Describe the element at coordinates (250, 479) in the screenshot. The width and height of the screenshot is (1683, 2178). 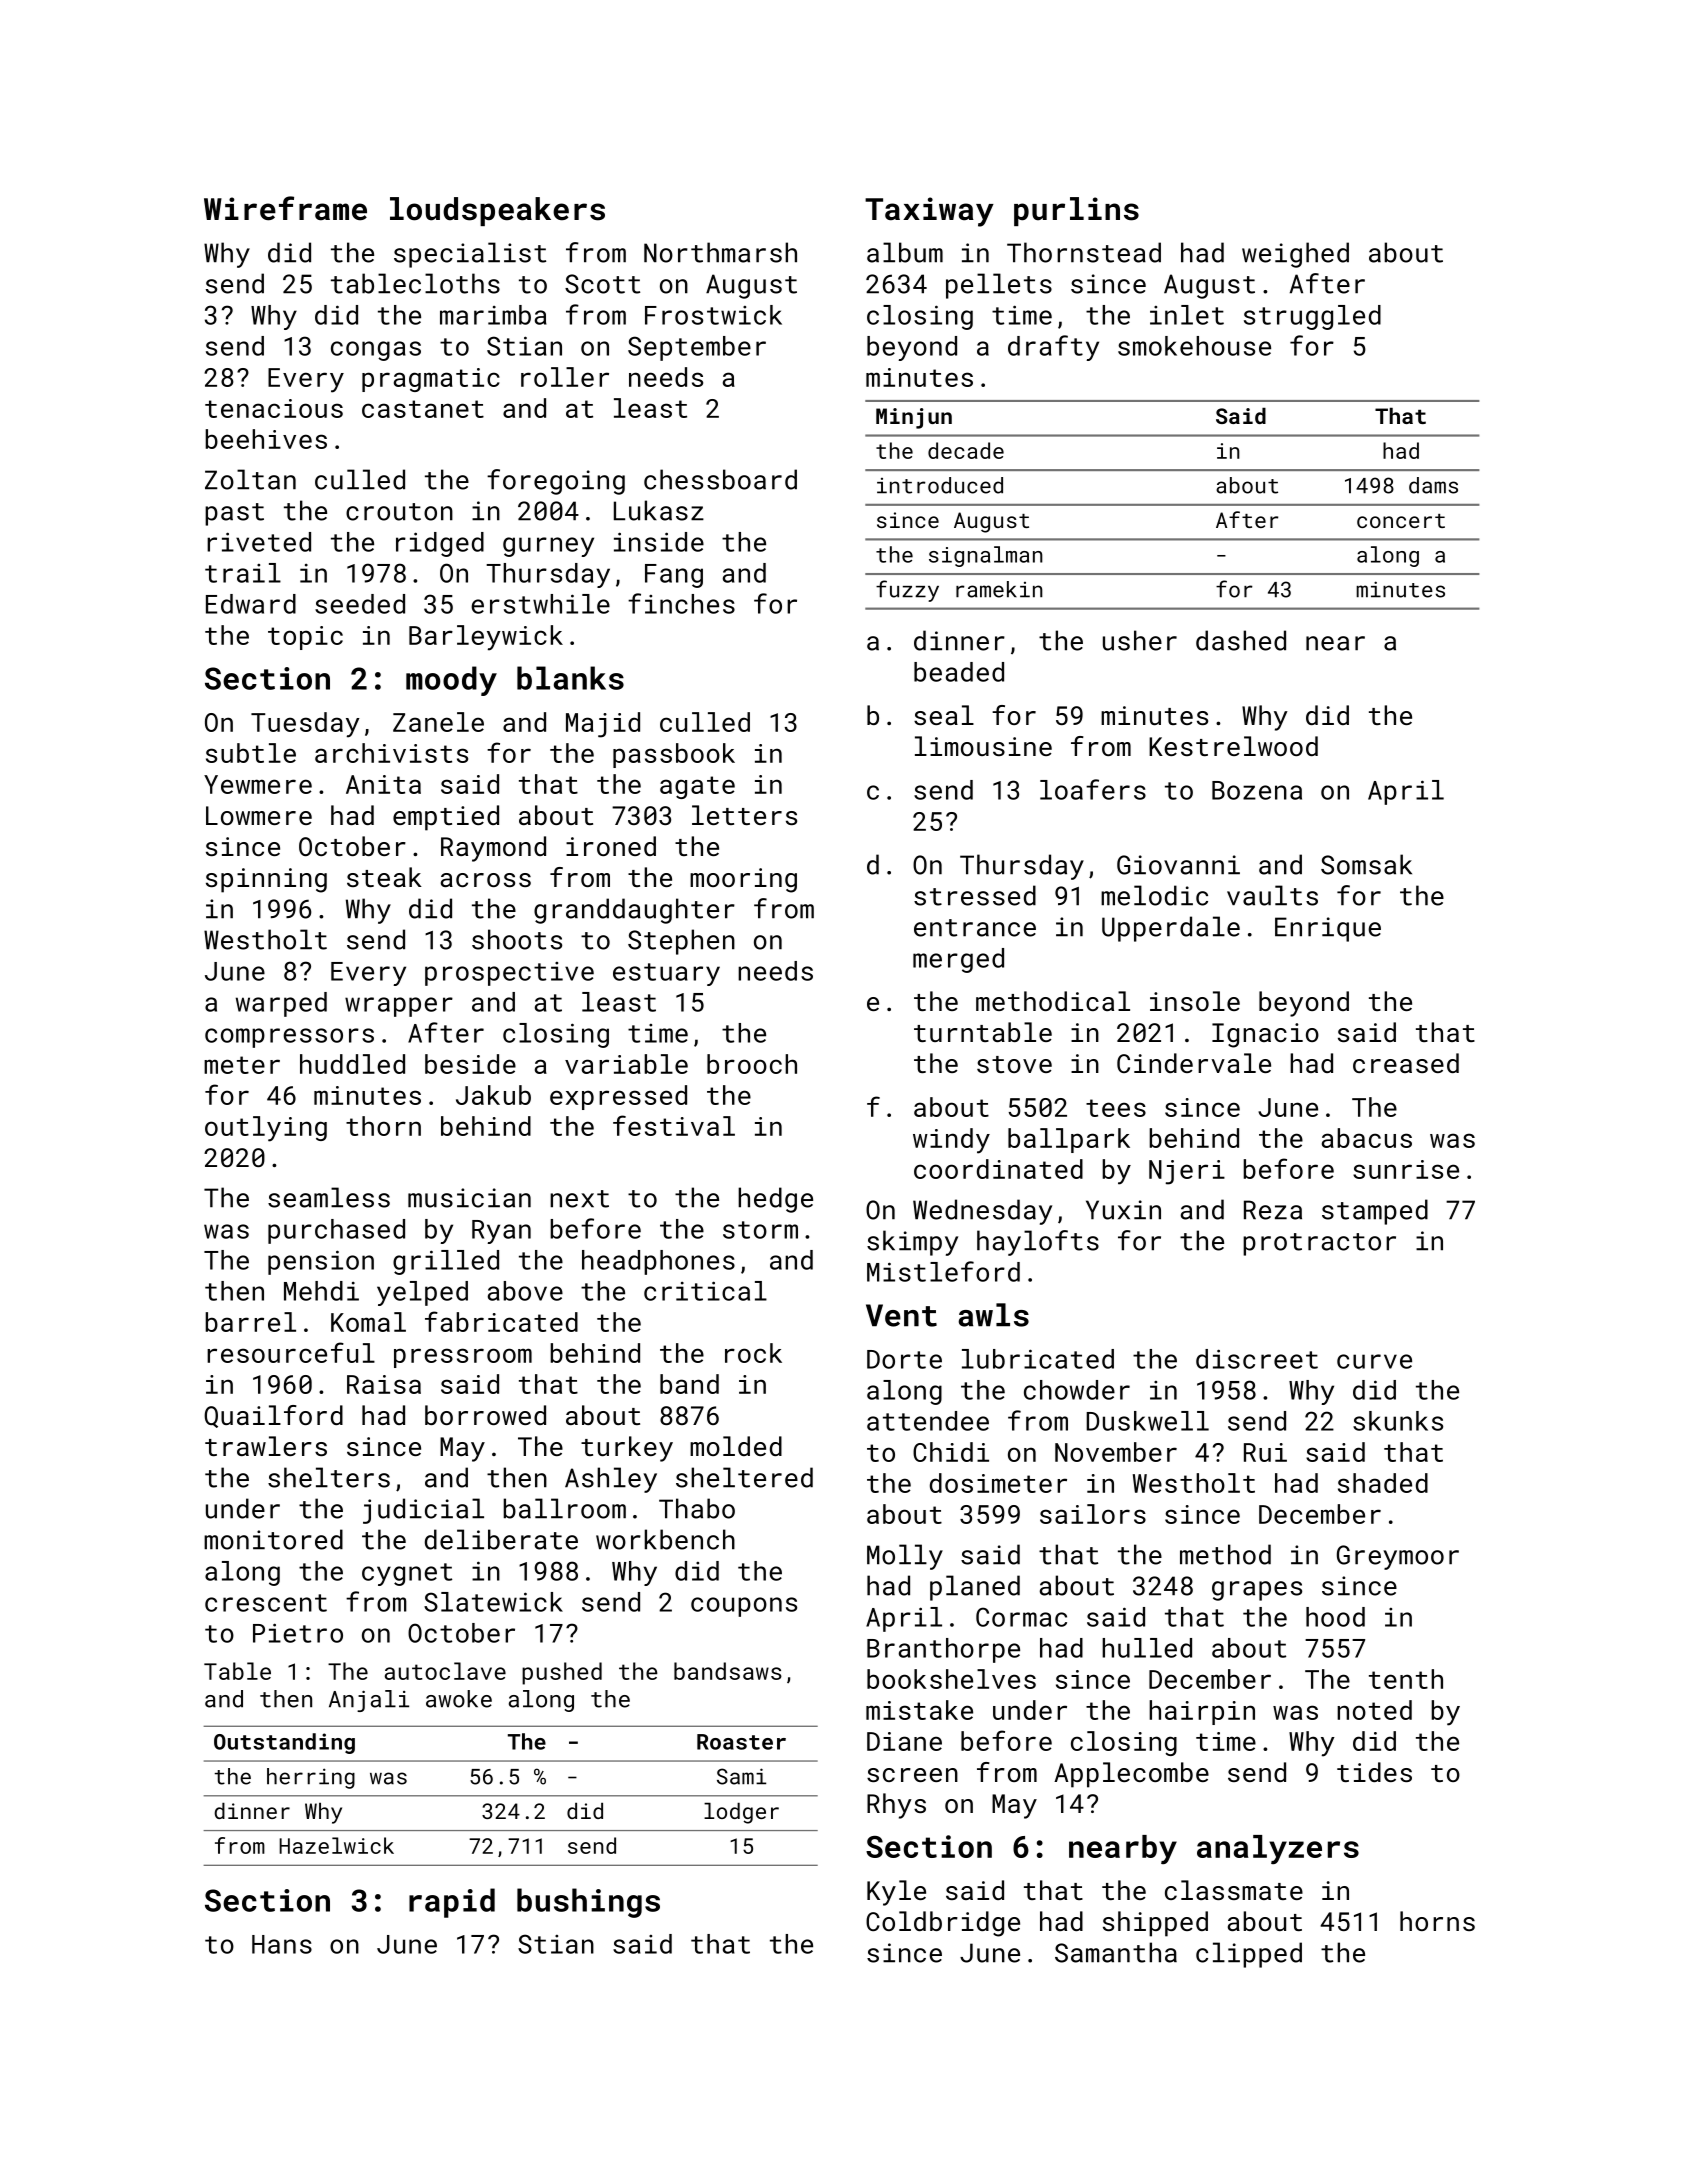
I see `Zoltan` at that location.
